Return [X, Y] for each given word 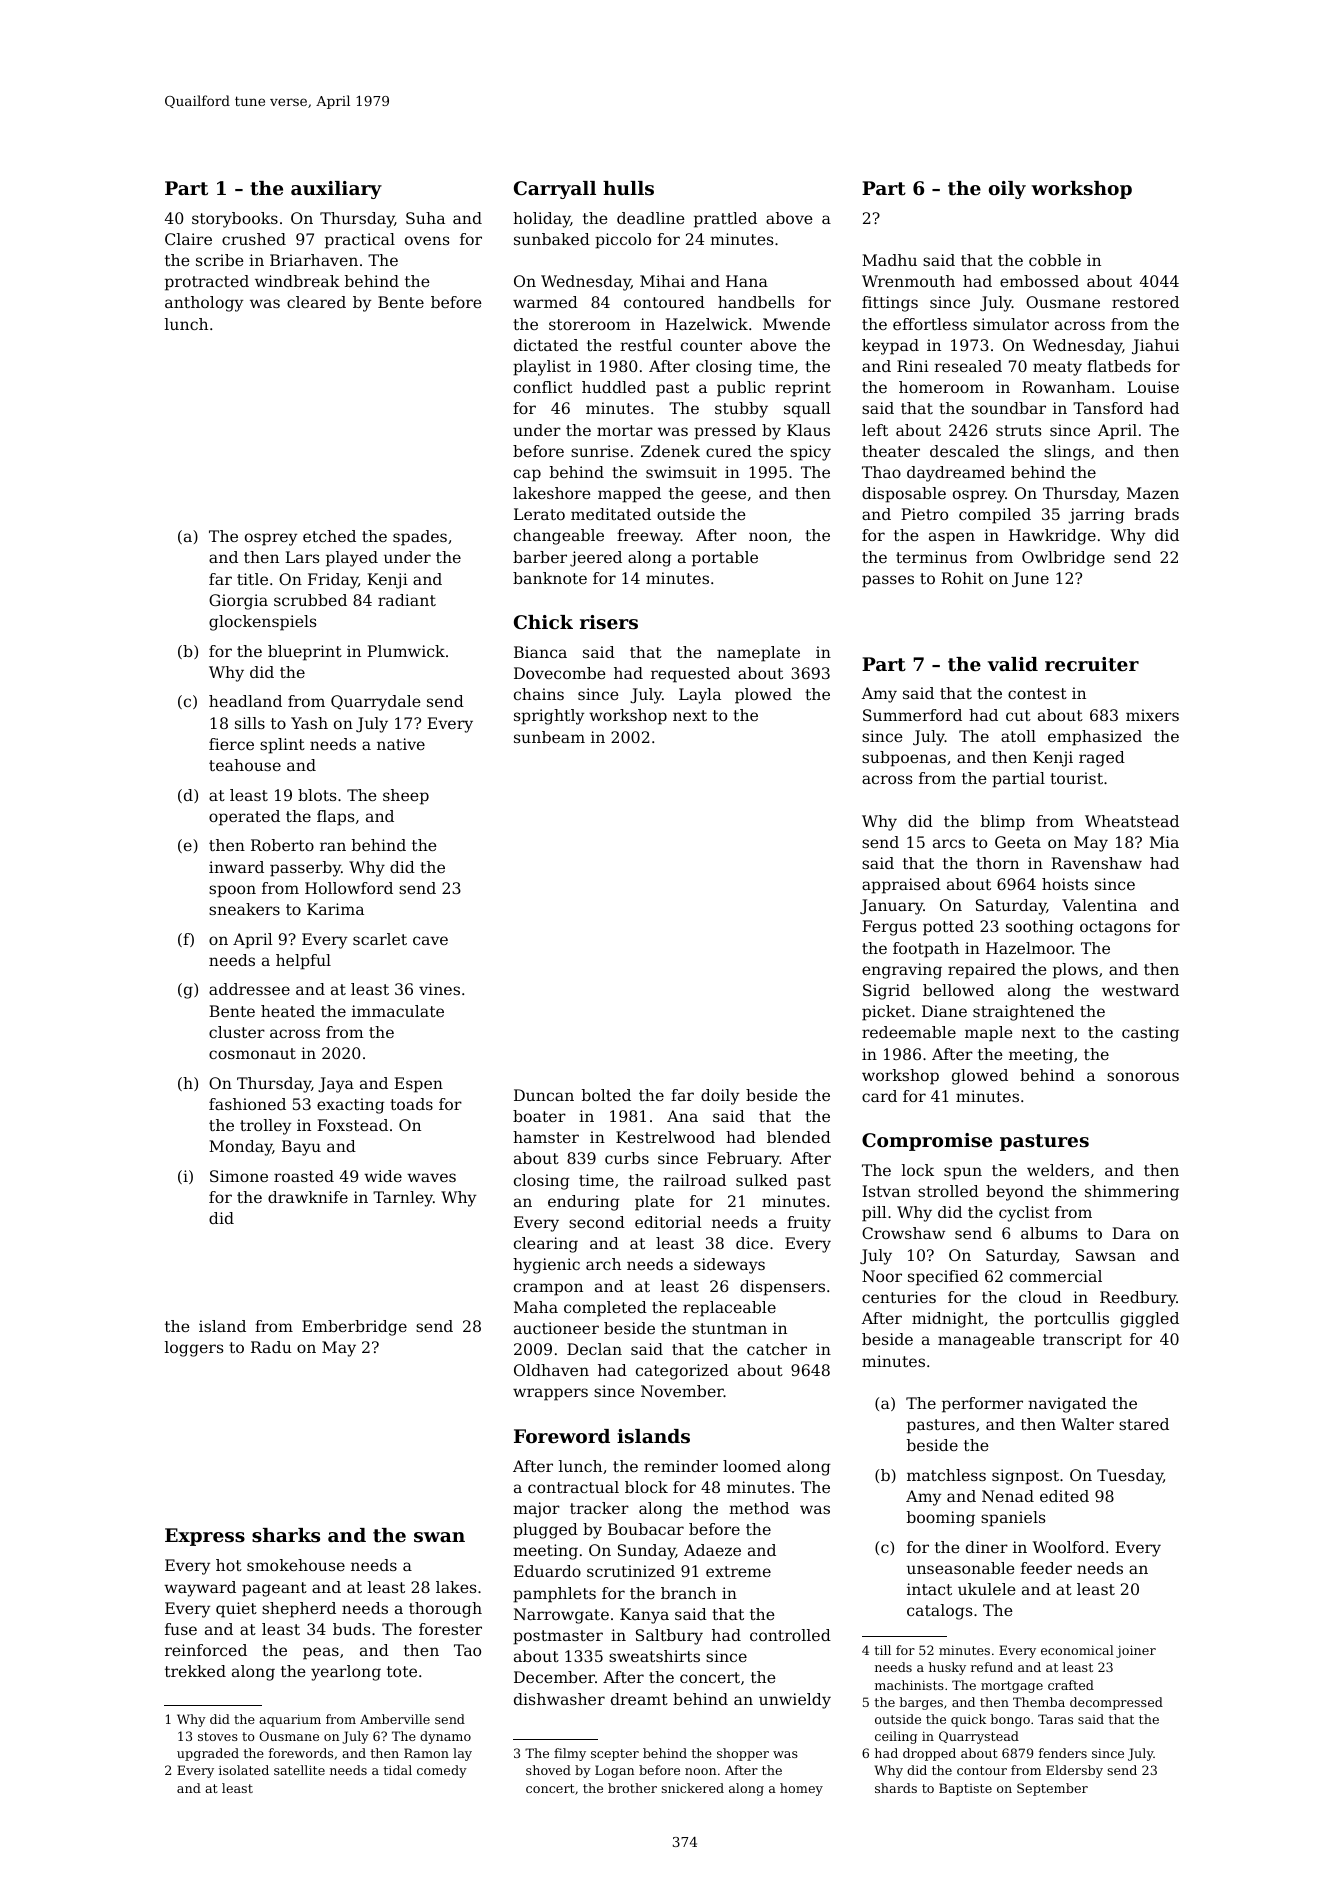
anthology [204, 304]
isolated [244, 1770]
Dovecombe [560, 673]
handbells [756, 302]
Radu [271, 1347]
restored [1145, 302]
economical [1077, 1650]
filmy [570, 1754]
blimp [1003, 823]
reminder [681, 1466]
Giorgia [238, 602]
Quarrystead [979, 1737]
